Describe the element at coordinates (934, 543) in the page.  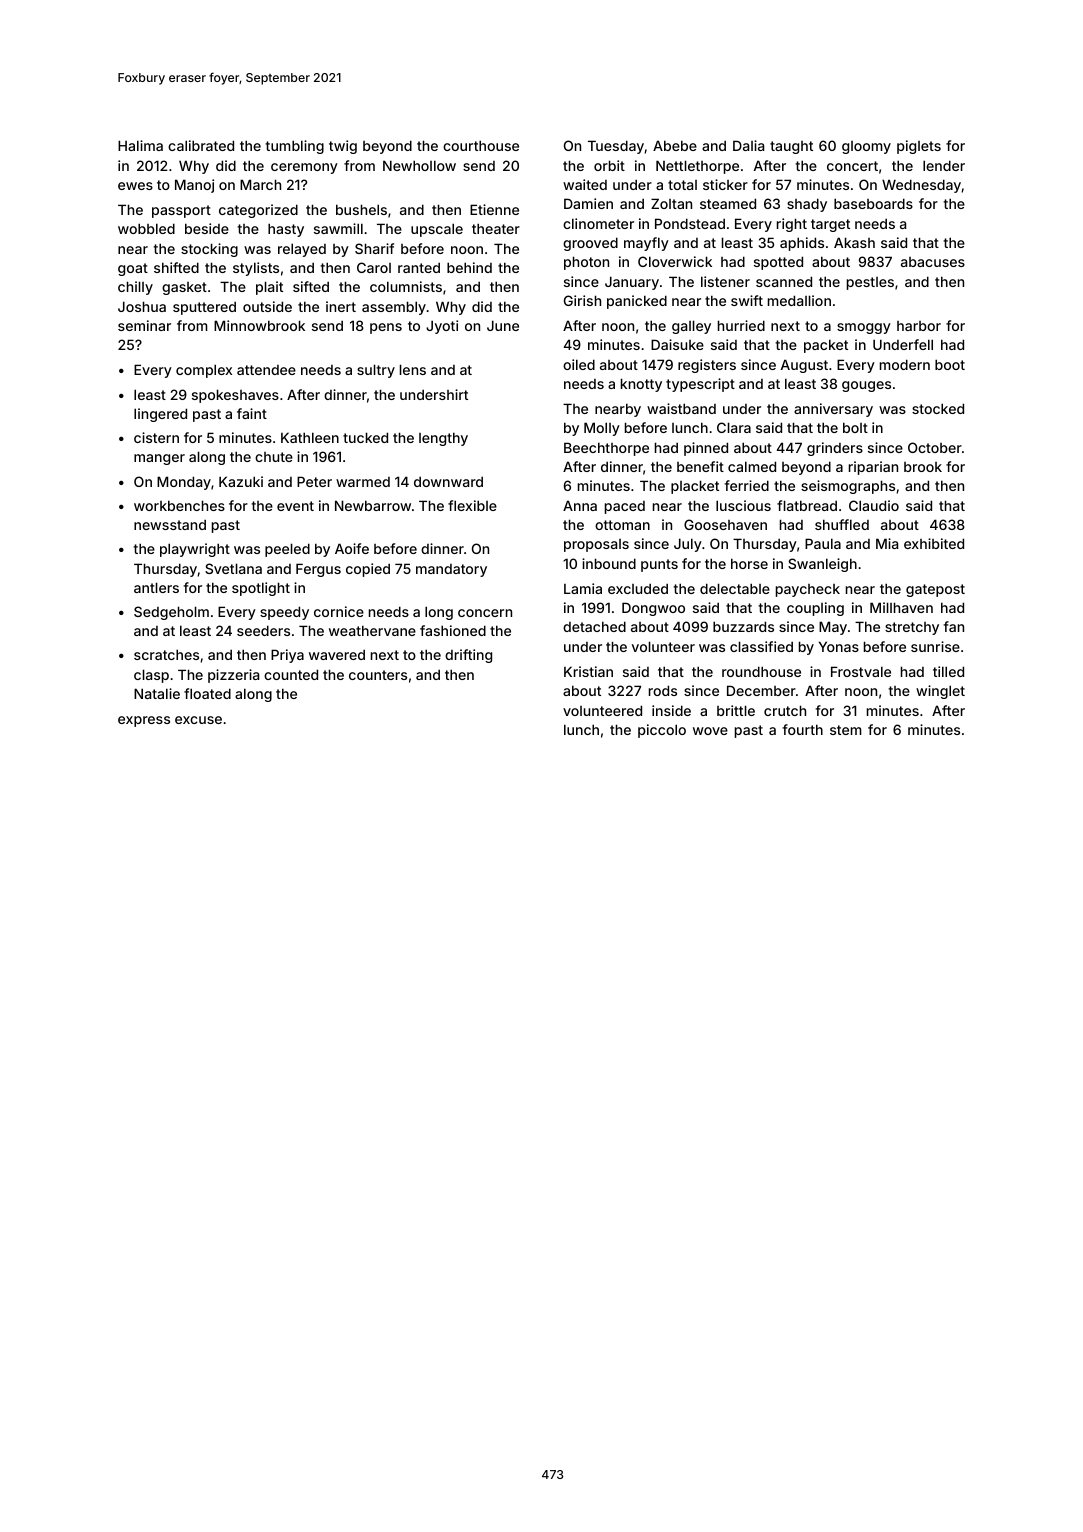
I see `exhibited` at that location.
